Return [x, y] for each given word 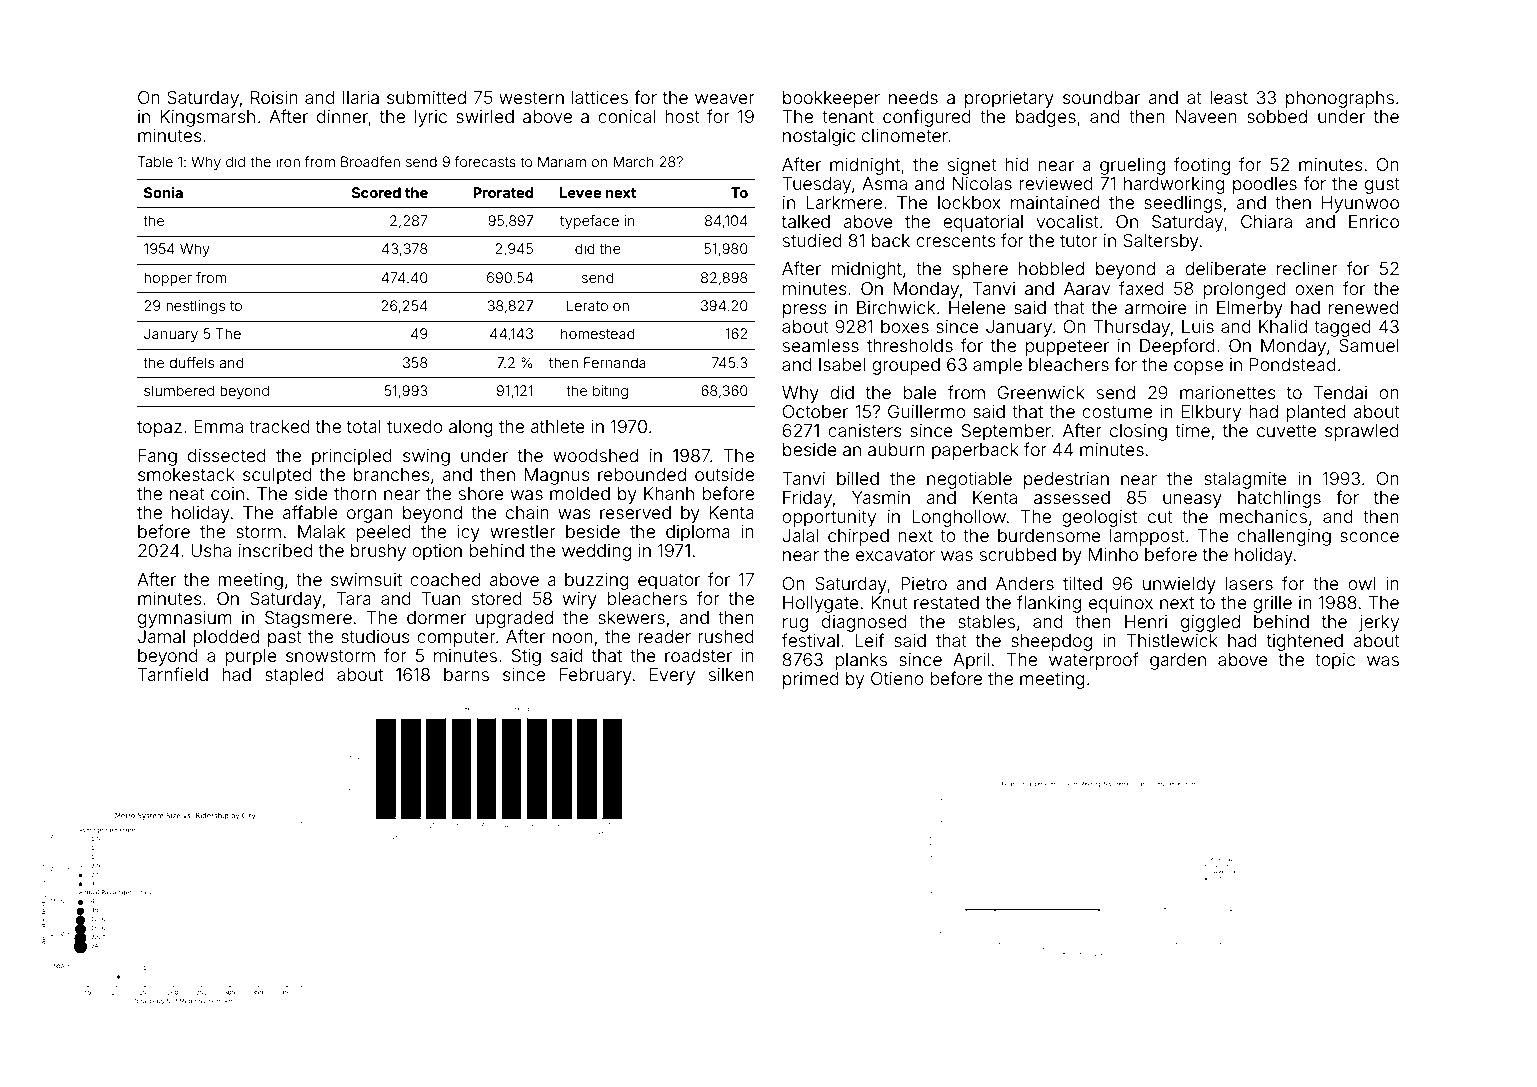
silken [731, 674]
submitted [426, 97]
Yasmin [881, 497]
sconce [1369, 537]
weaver [725, 99]
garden [1178, 661]
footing [1202, 166]
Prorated [503, 192]
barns [466, 674]
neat [187, 494]
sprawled [1362, 432]
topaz [159, 429]
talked [806, 221]
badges [1046, 118]
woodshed [595, 455]
